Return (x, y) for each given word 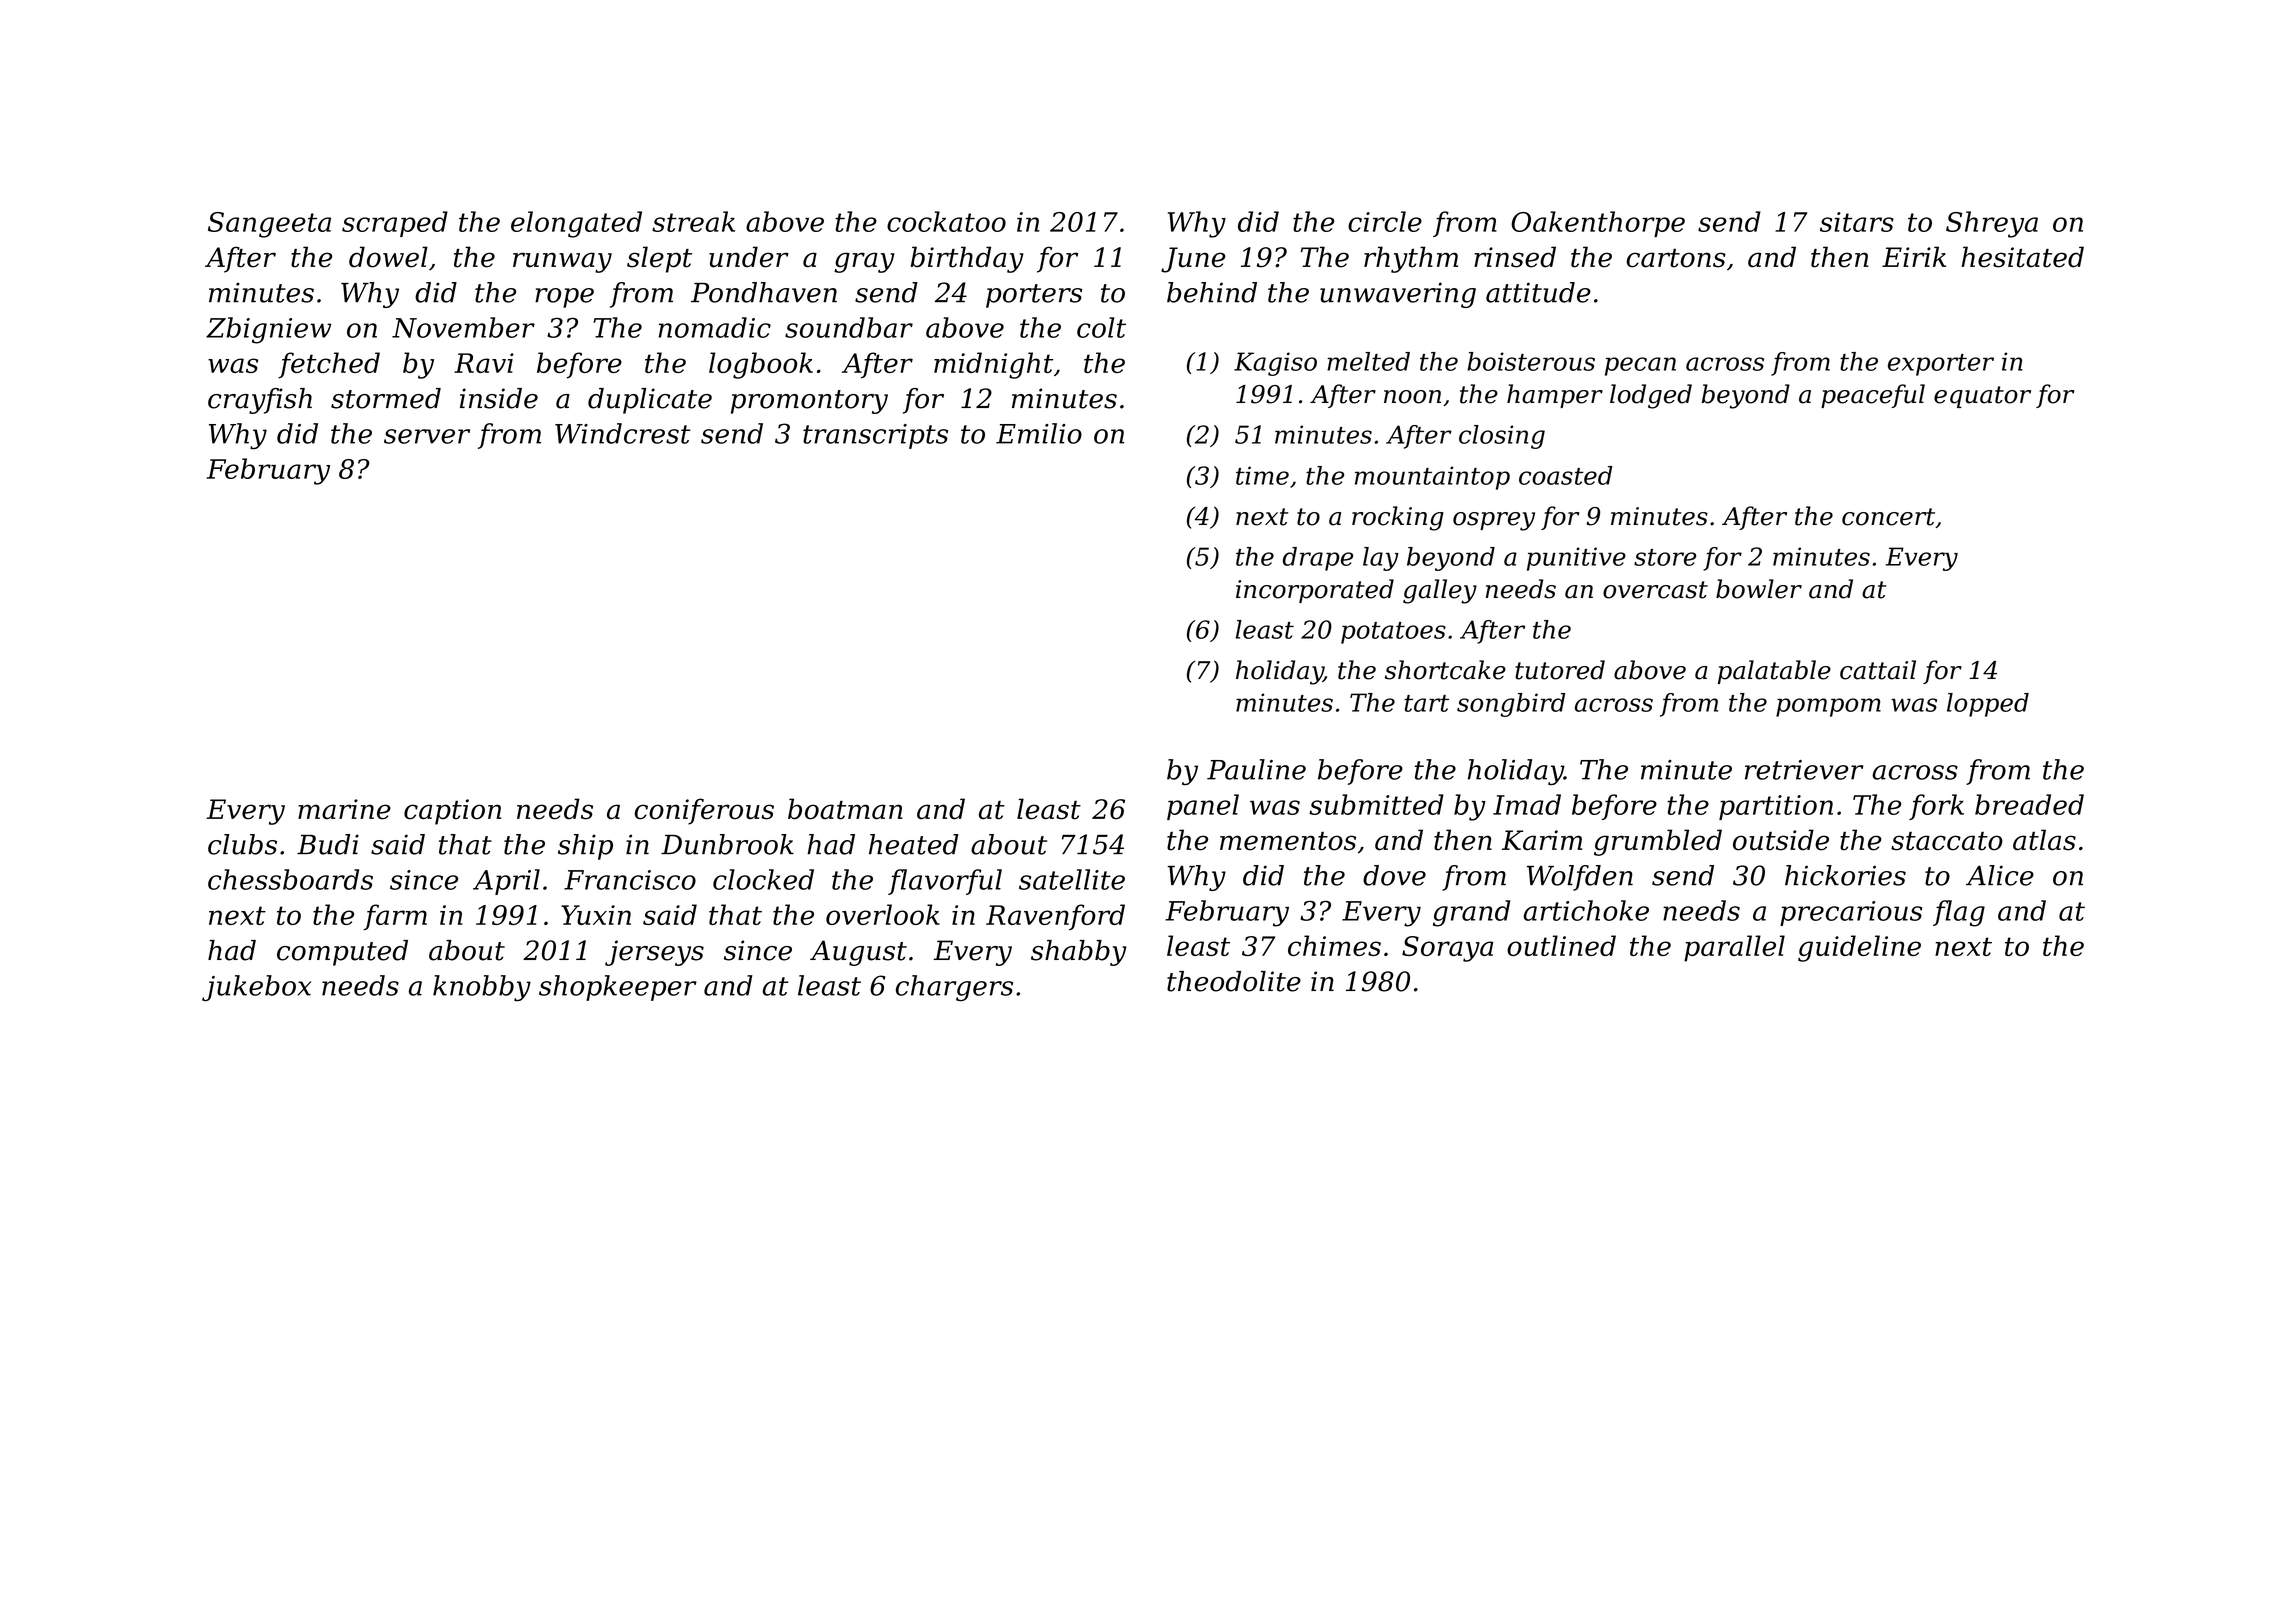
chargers (954, 988)
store (1665, 557)
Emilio (1039, 433)
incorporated (1315, 591)
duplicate (650, 401)
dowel (388, 257)
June (1193, 260)
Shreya (1992, 224)
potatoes (1393, 633)
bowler (1759, 589)
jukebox (256, 988)
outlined (1561, 945)
